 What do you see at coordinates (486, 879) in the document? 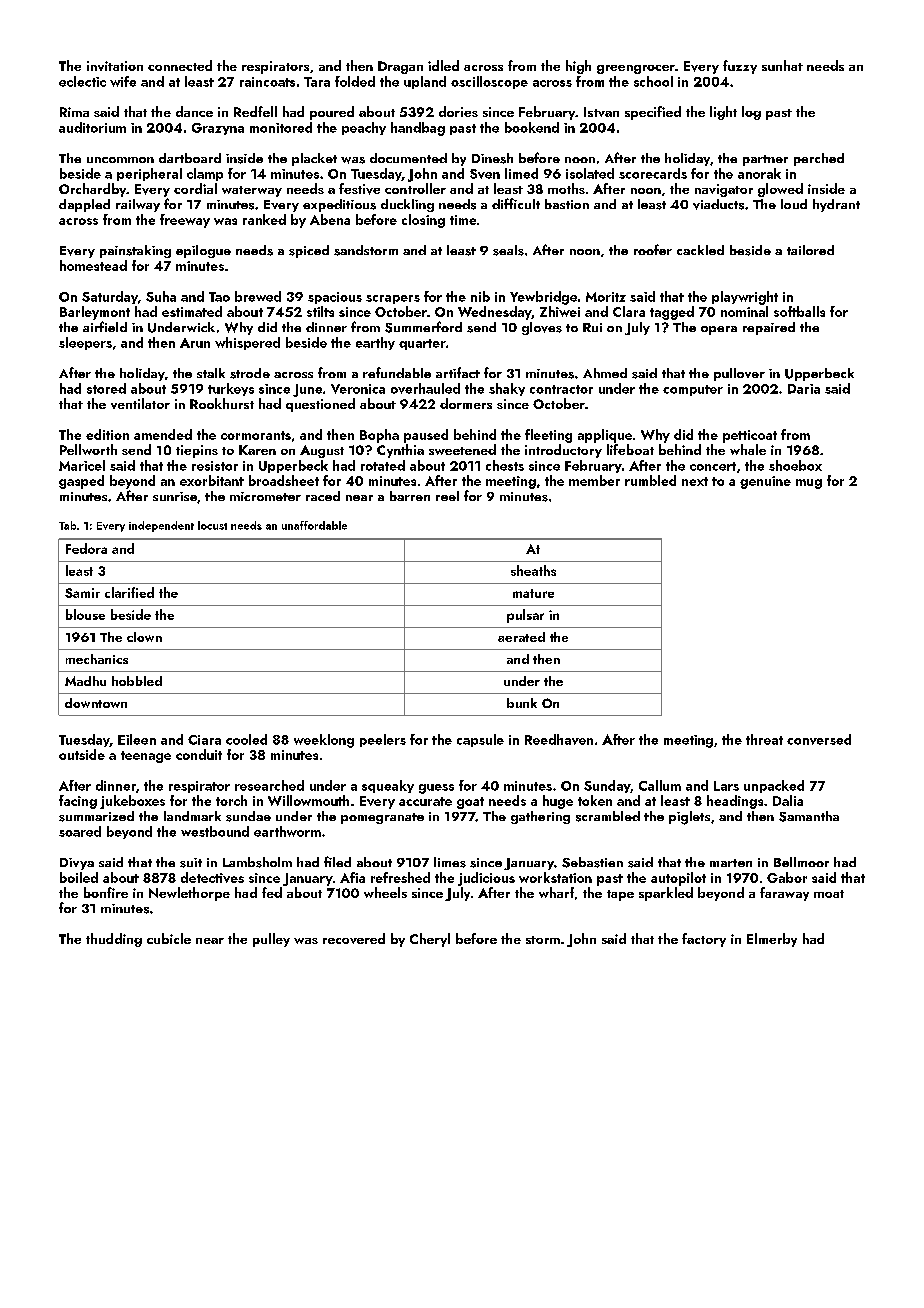
I see `judicious` at bounding box center [486, 879].
